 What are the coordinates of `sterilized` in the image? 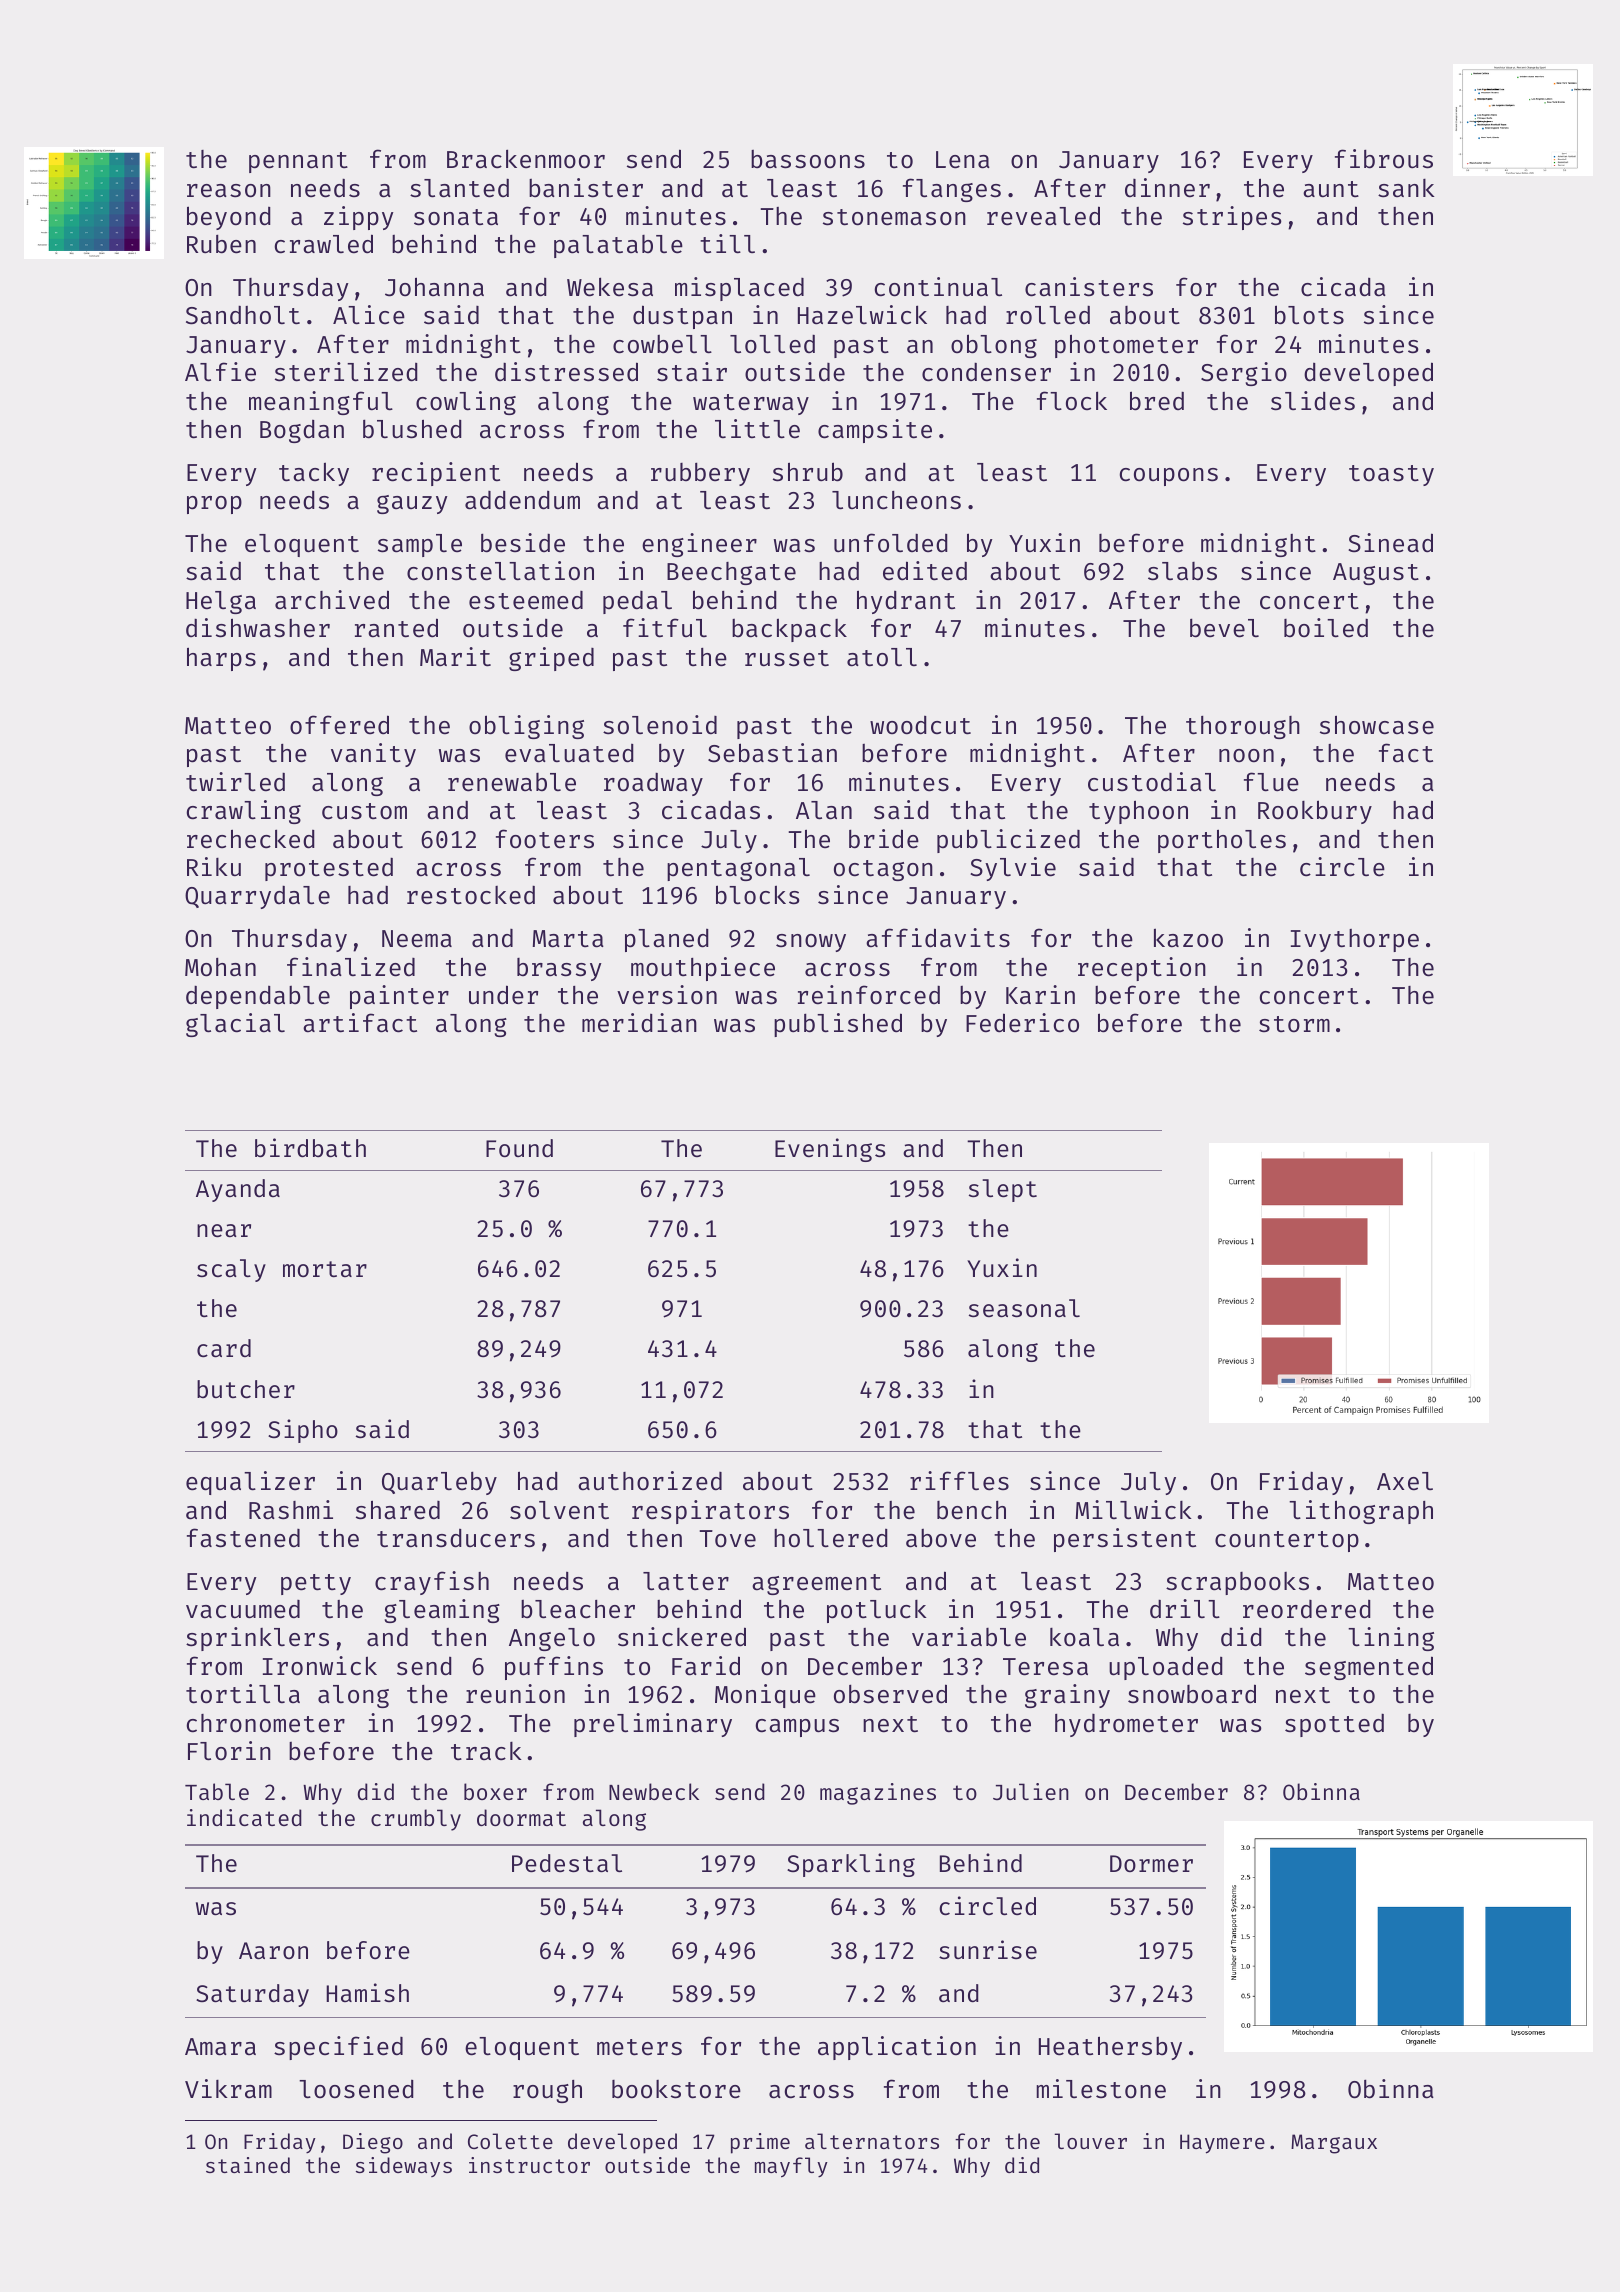 It's located at (346, 372).
